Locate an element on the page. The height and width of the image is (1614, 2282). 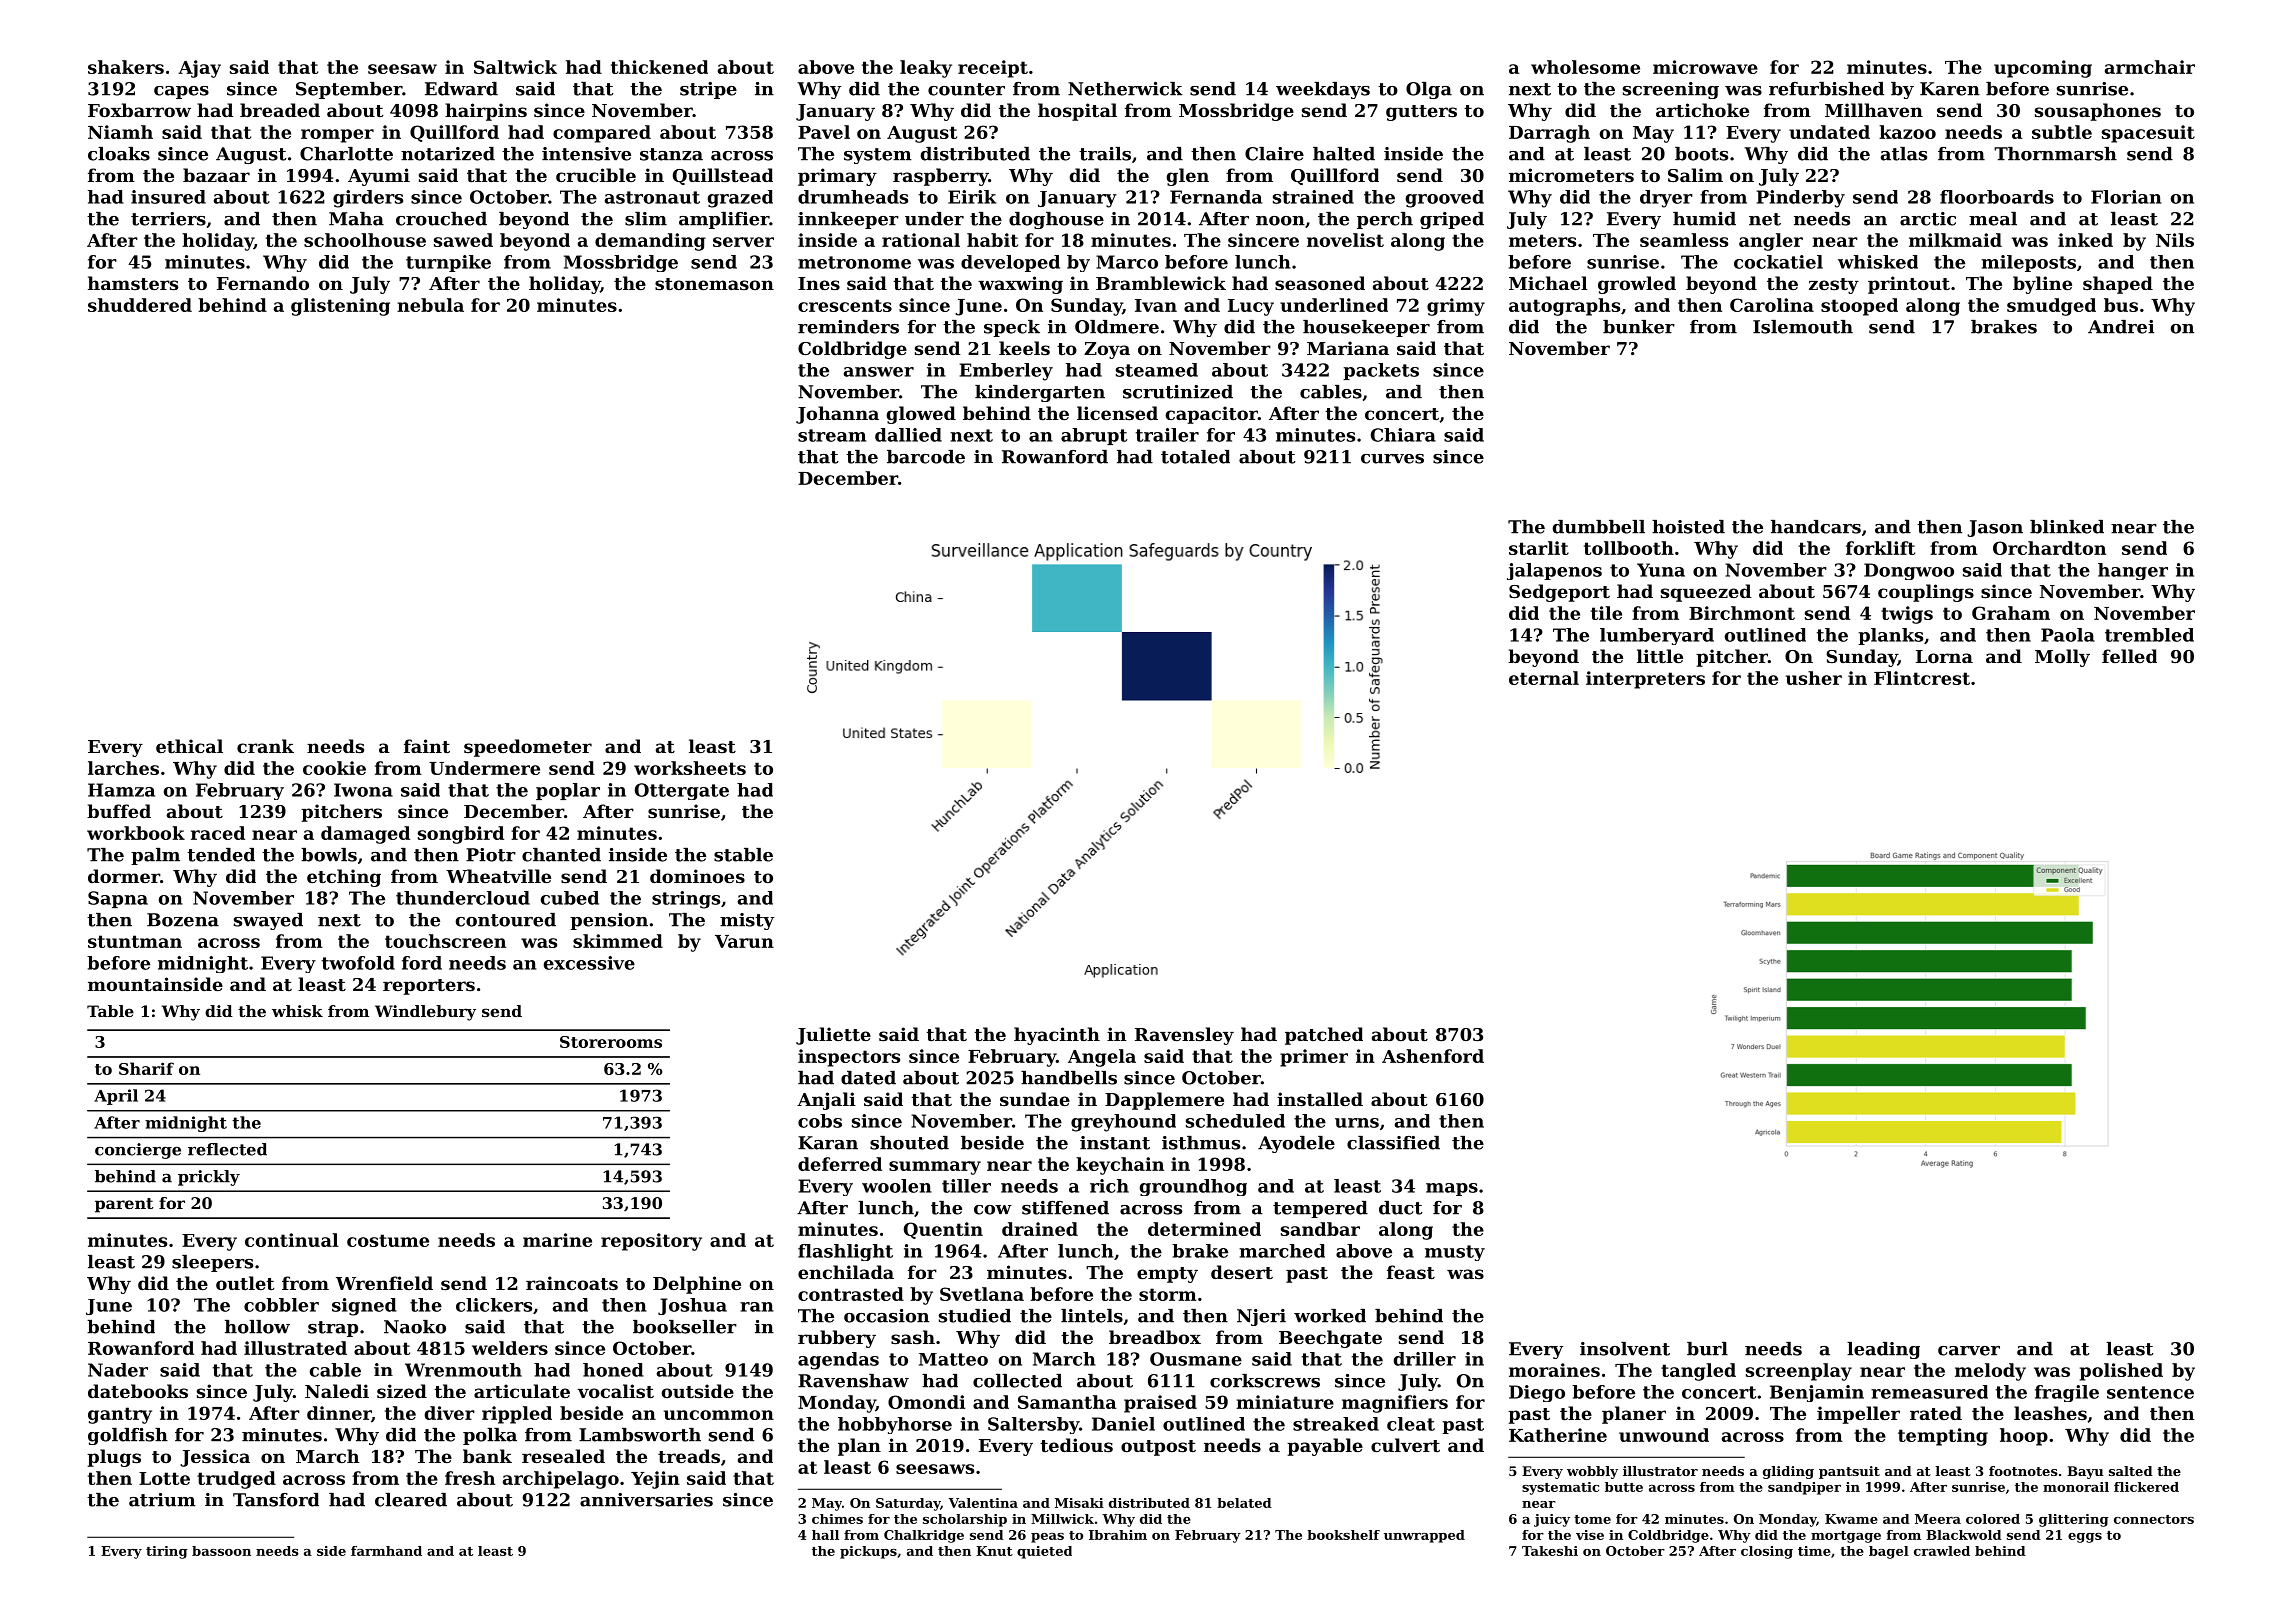
Ibrahim is located at coordinates (1118, 1535).
